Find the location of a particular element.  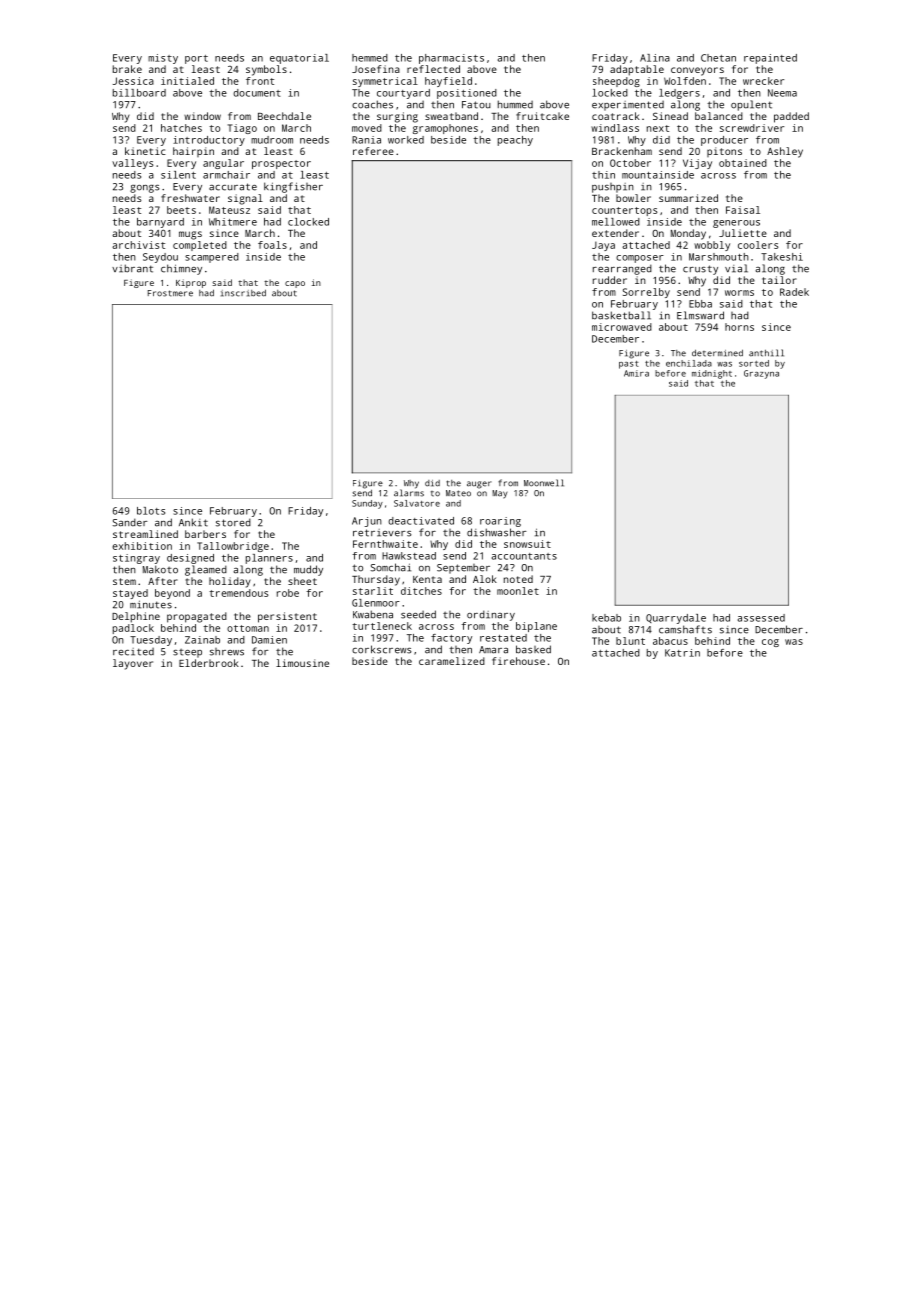

anthill is located at coordinates (766, 353).
